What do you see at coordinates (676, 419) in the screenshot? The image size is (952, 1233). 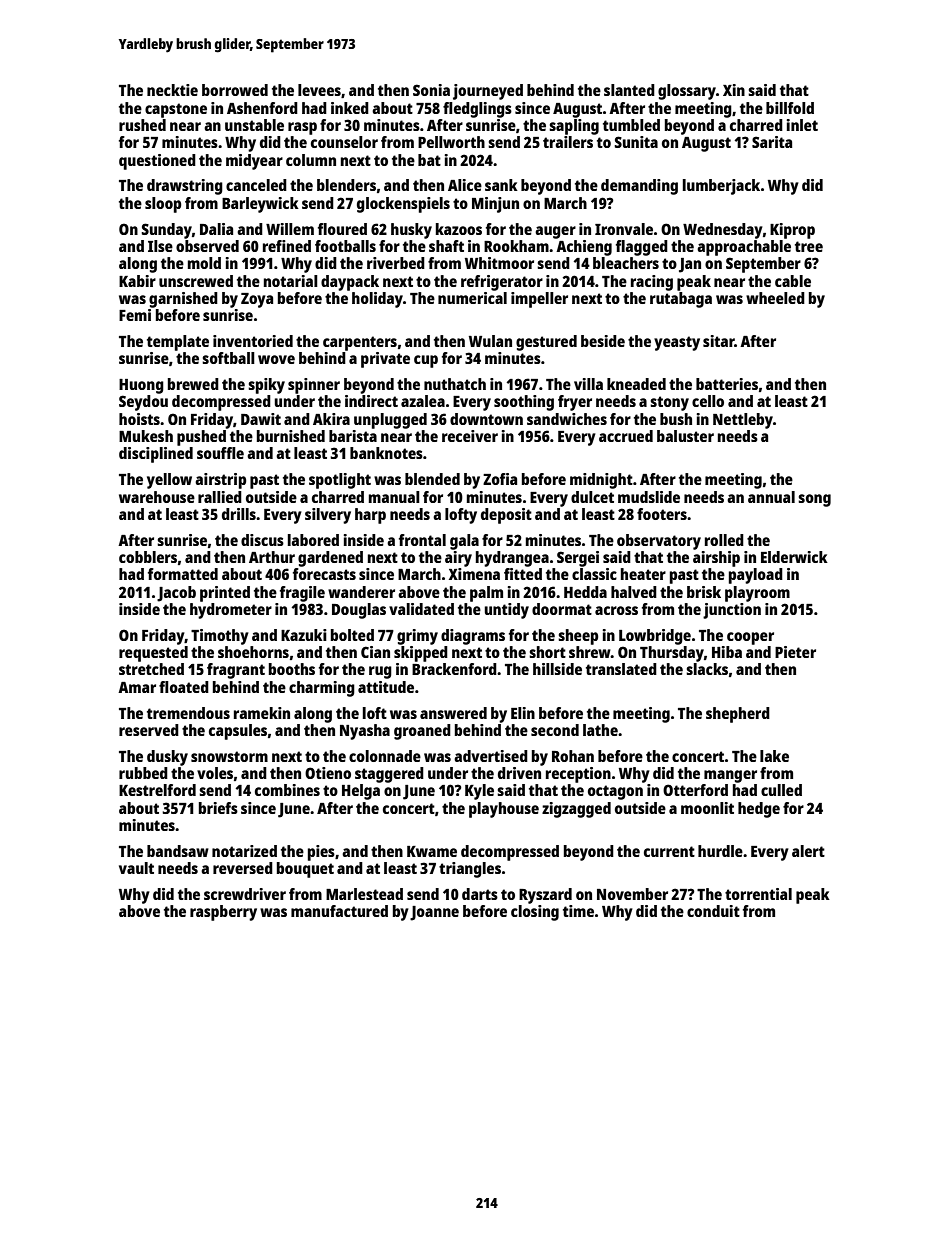 I see `bush` at bounding box center [676, 419].
